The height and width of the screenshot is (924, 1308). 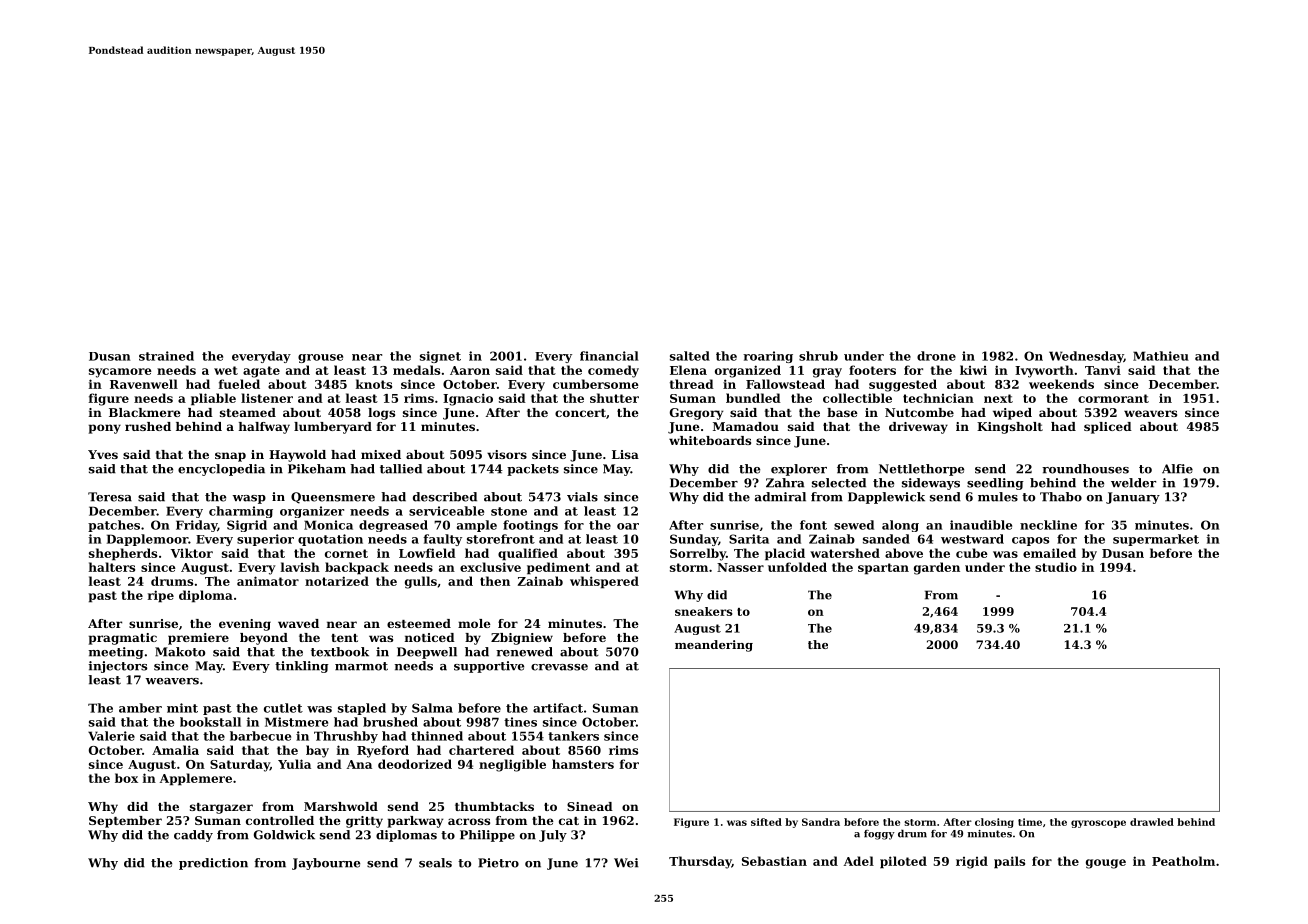 What do you see at coordinates (469, 821) in the screenshot?
I see `across` at bounding box center [469, 821].
